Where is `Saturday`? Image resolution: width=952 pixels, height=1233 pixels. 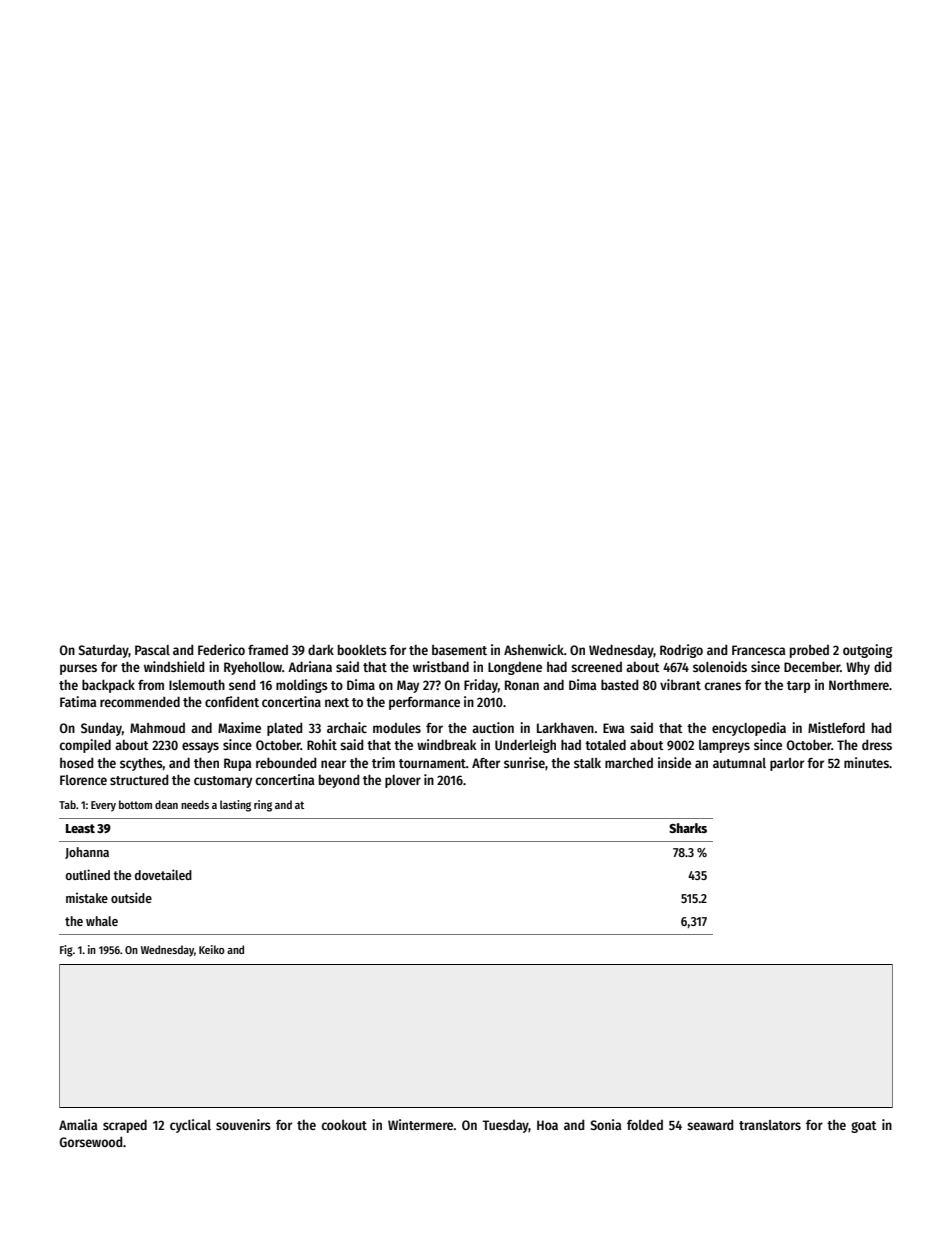 Saturday is located at coordinates (104, 651).
